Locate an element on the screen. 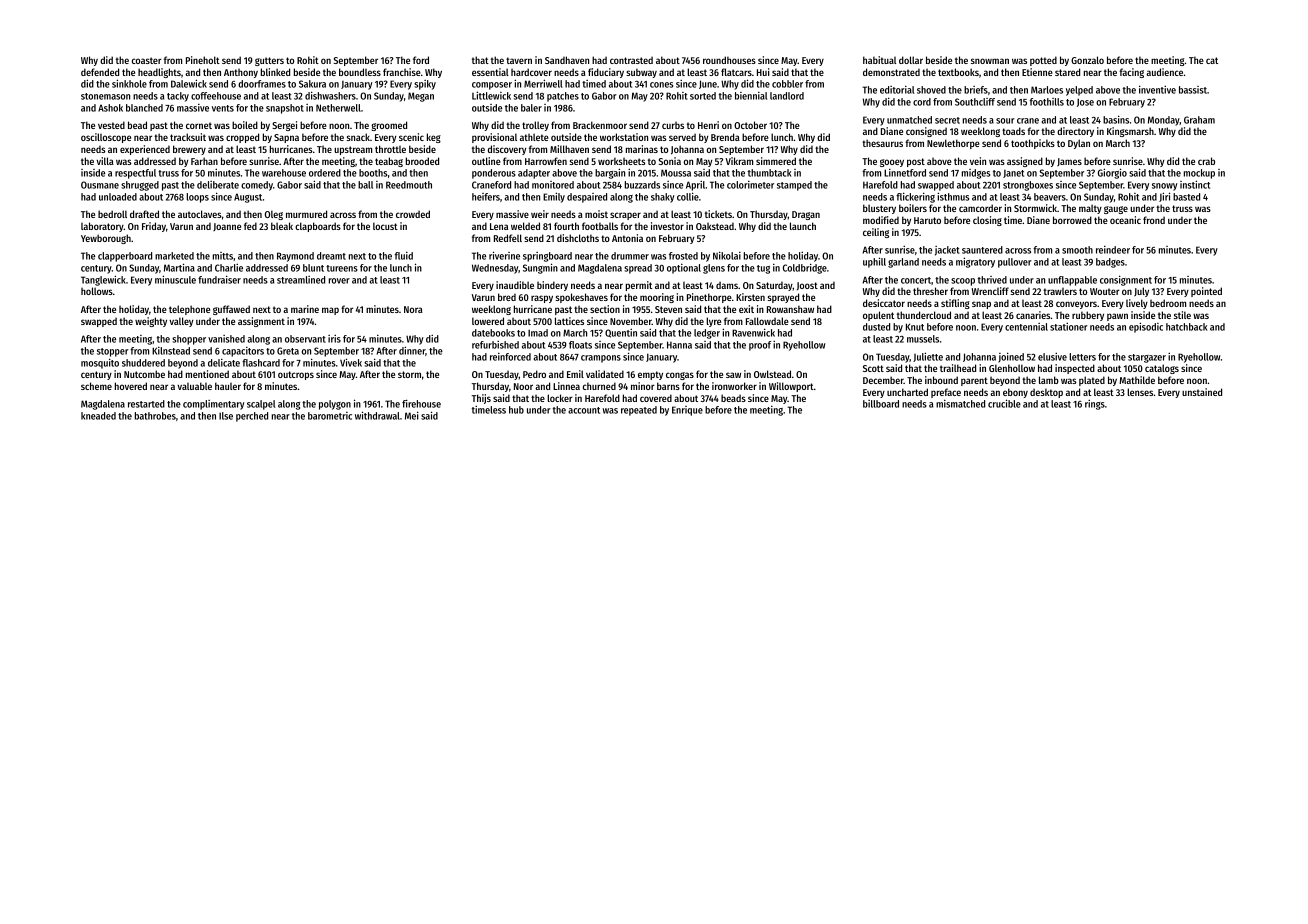  outcrops is located at coordinates (296, 375).
